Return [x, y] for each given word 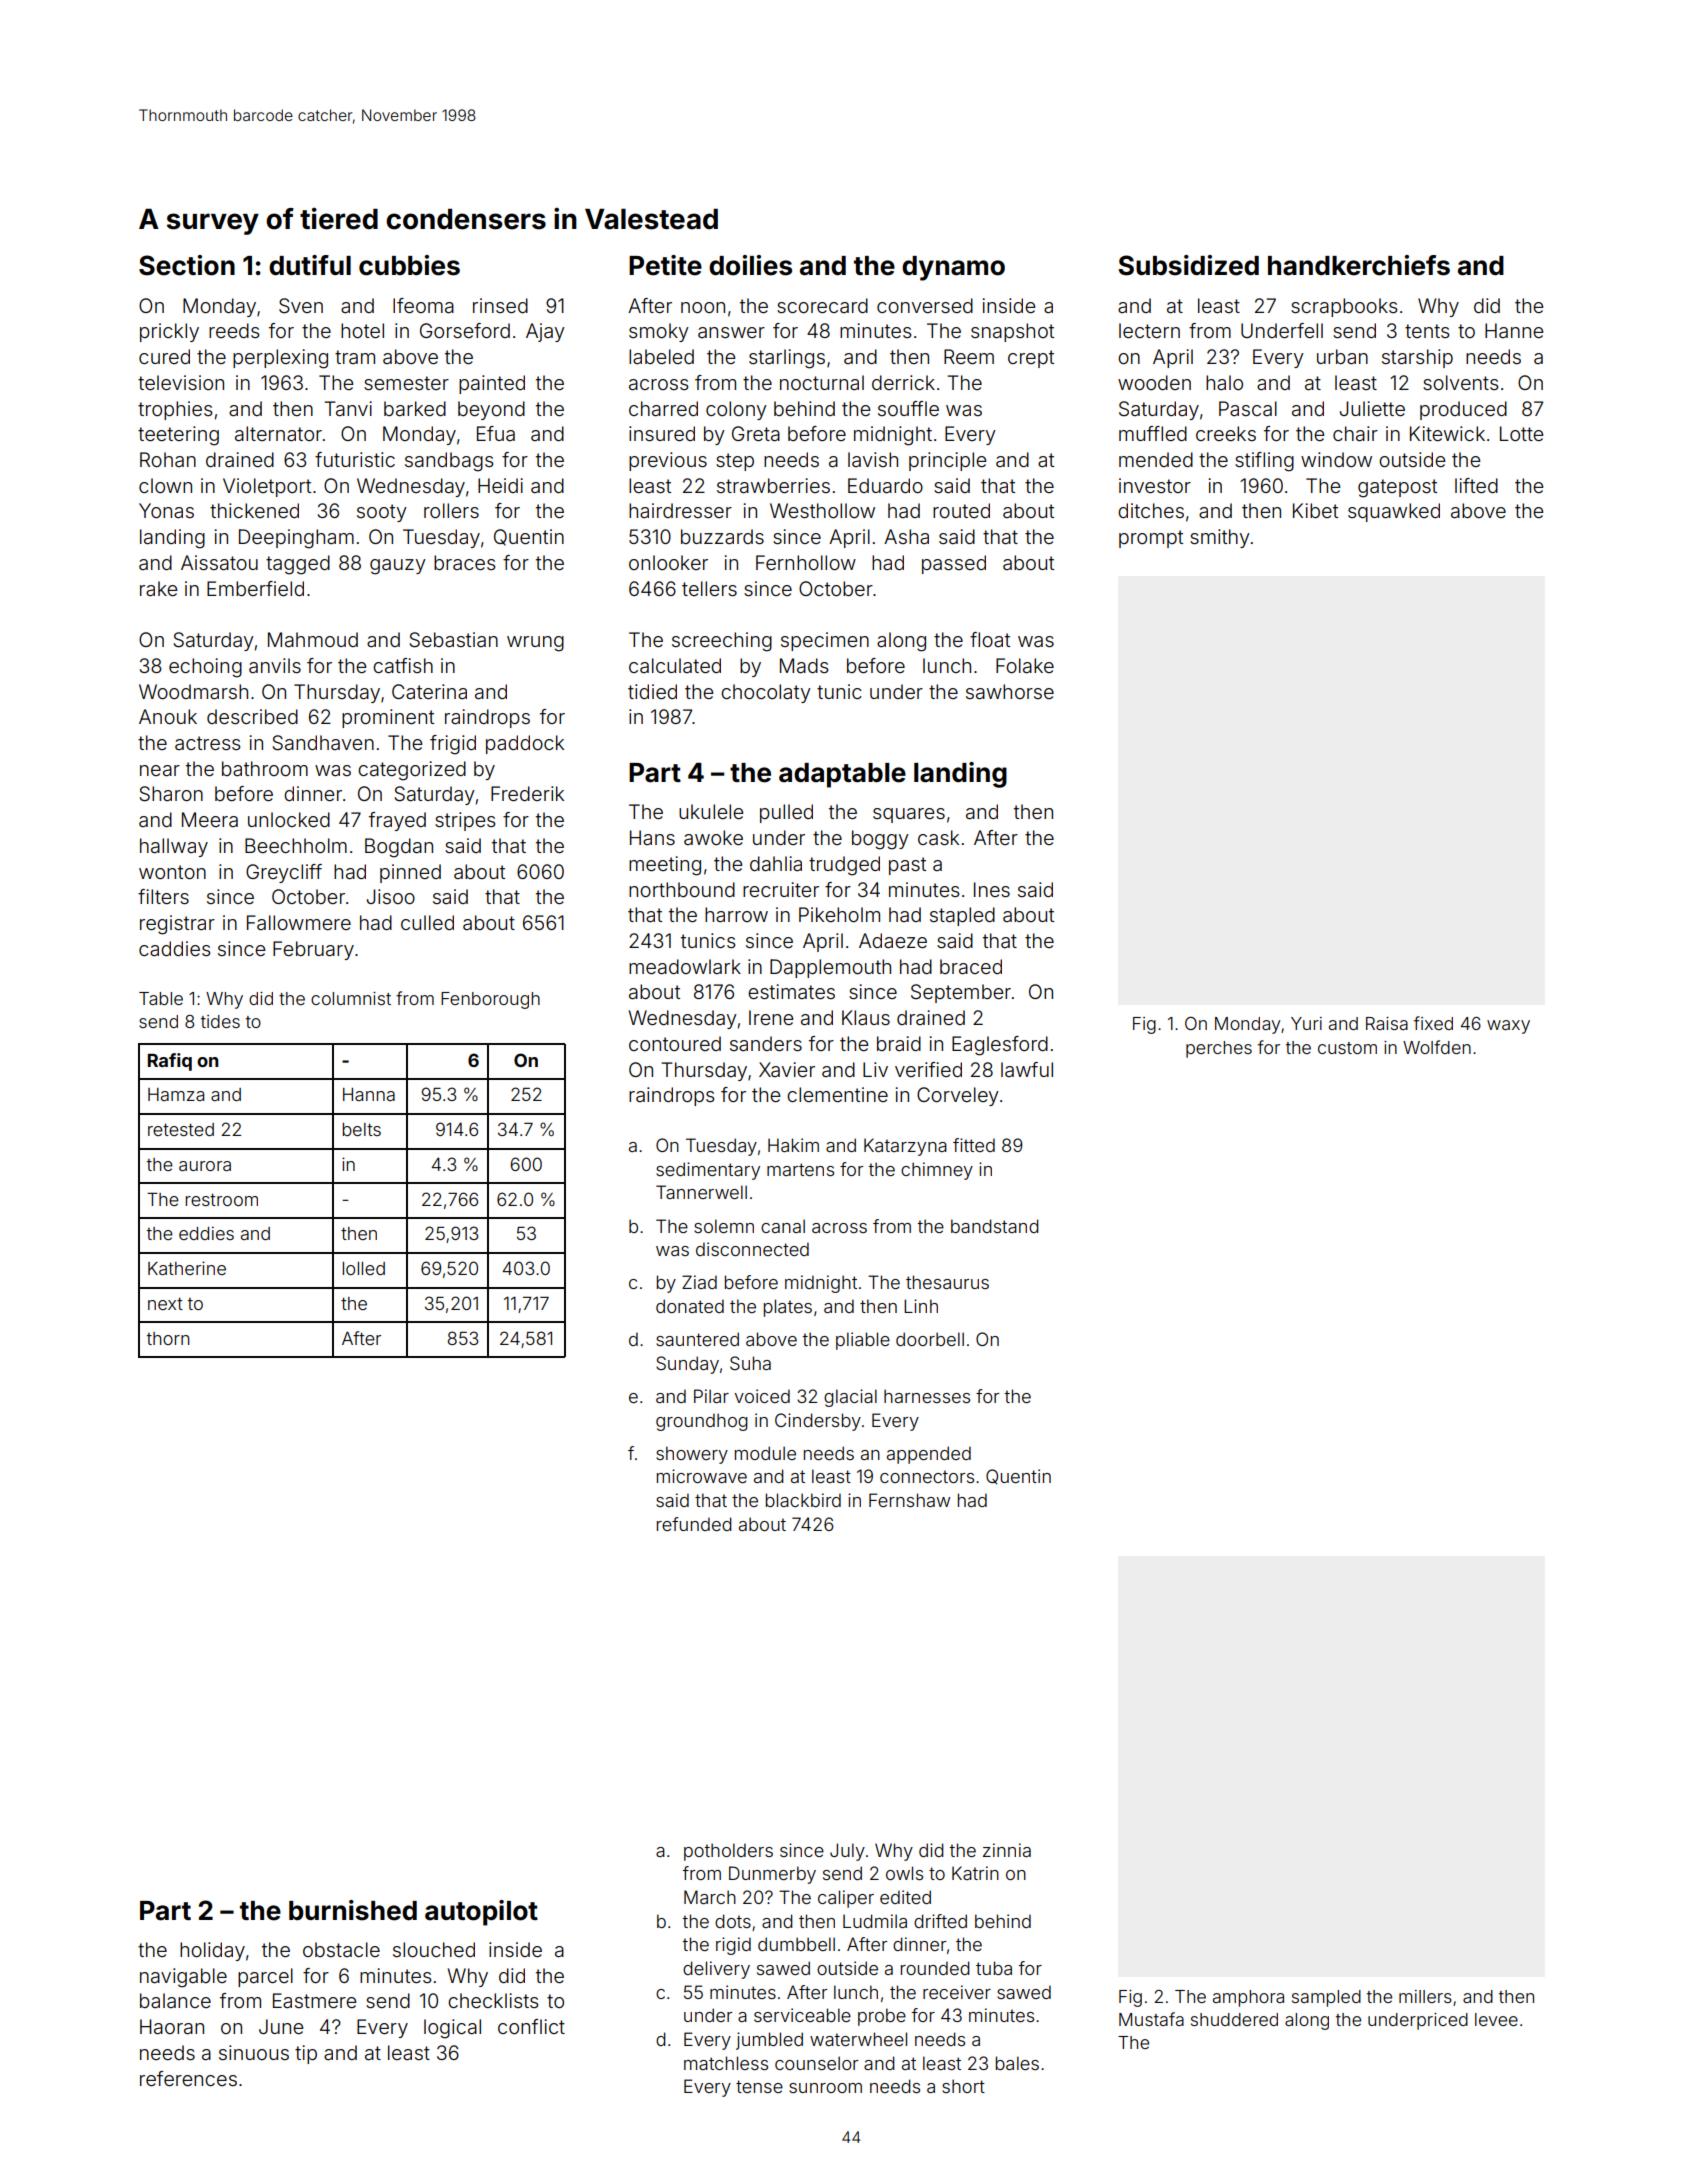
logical [452, 2029]
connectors [927, 1476]
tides [220, 1021]
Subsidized [1188, 265]
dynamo [953, 268]
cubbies [409, 265]
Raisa [1387, 1023]
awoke [713, 837]
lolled [364, 1268]
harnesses [927, 1396]
